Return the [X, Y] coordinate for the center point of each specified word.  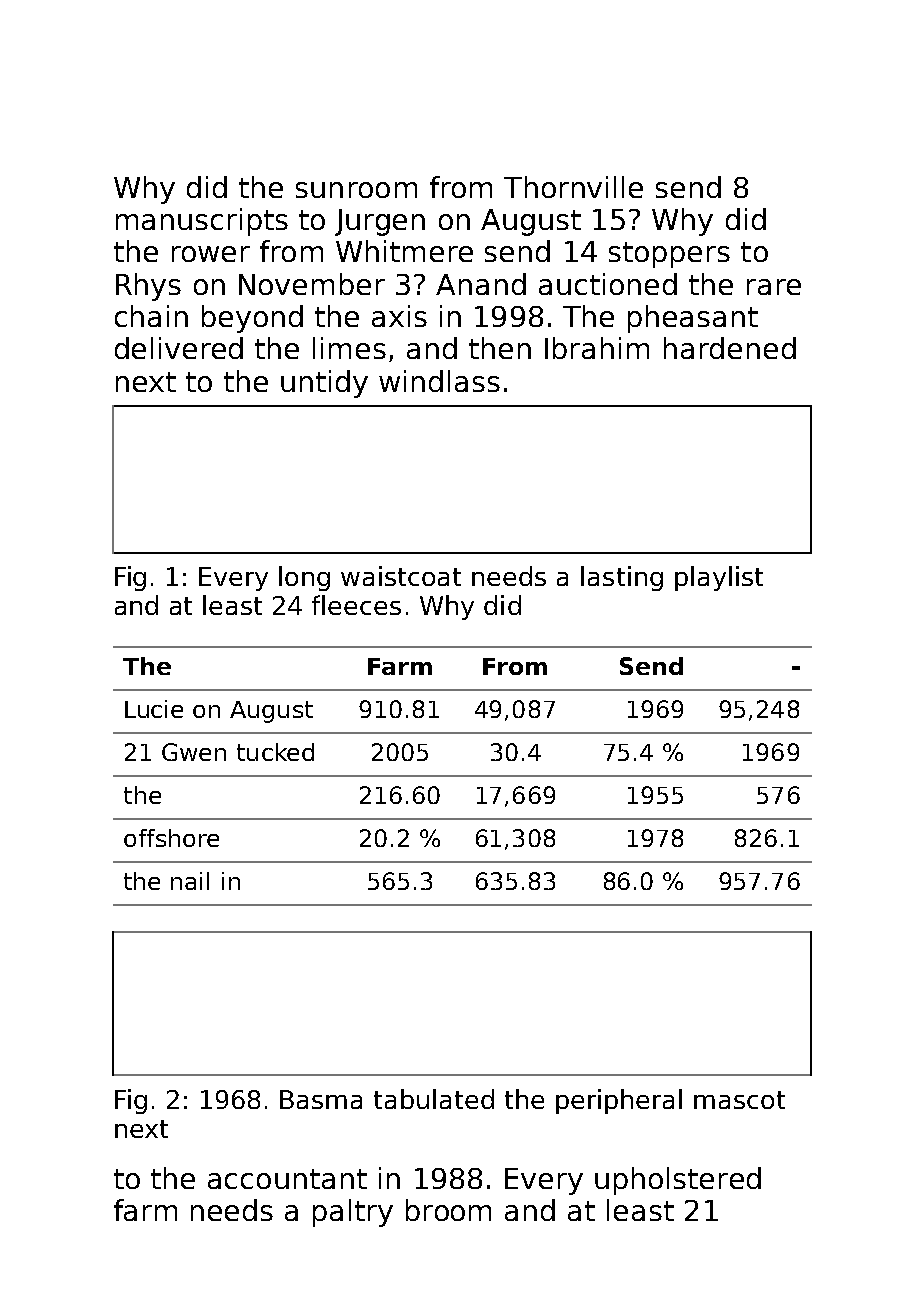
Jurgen [380, 222]
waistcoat [401, 576]
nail [190, 881]
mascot [739, 1100]
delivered [179, 348]
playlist [719, 578]
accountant [287, 1179]
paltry [353, 1213]
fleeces [356, 605]
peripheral [619, 1101]
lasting [622, 578]
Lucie [154, 709]
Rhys [148, 287]
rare [774, 287]
